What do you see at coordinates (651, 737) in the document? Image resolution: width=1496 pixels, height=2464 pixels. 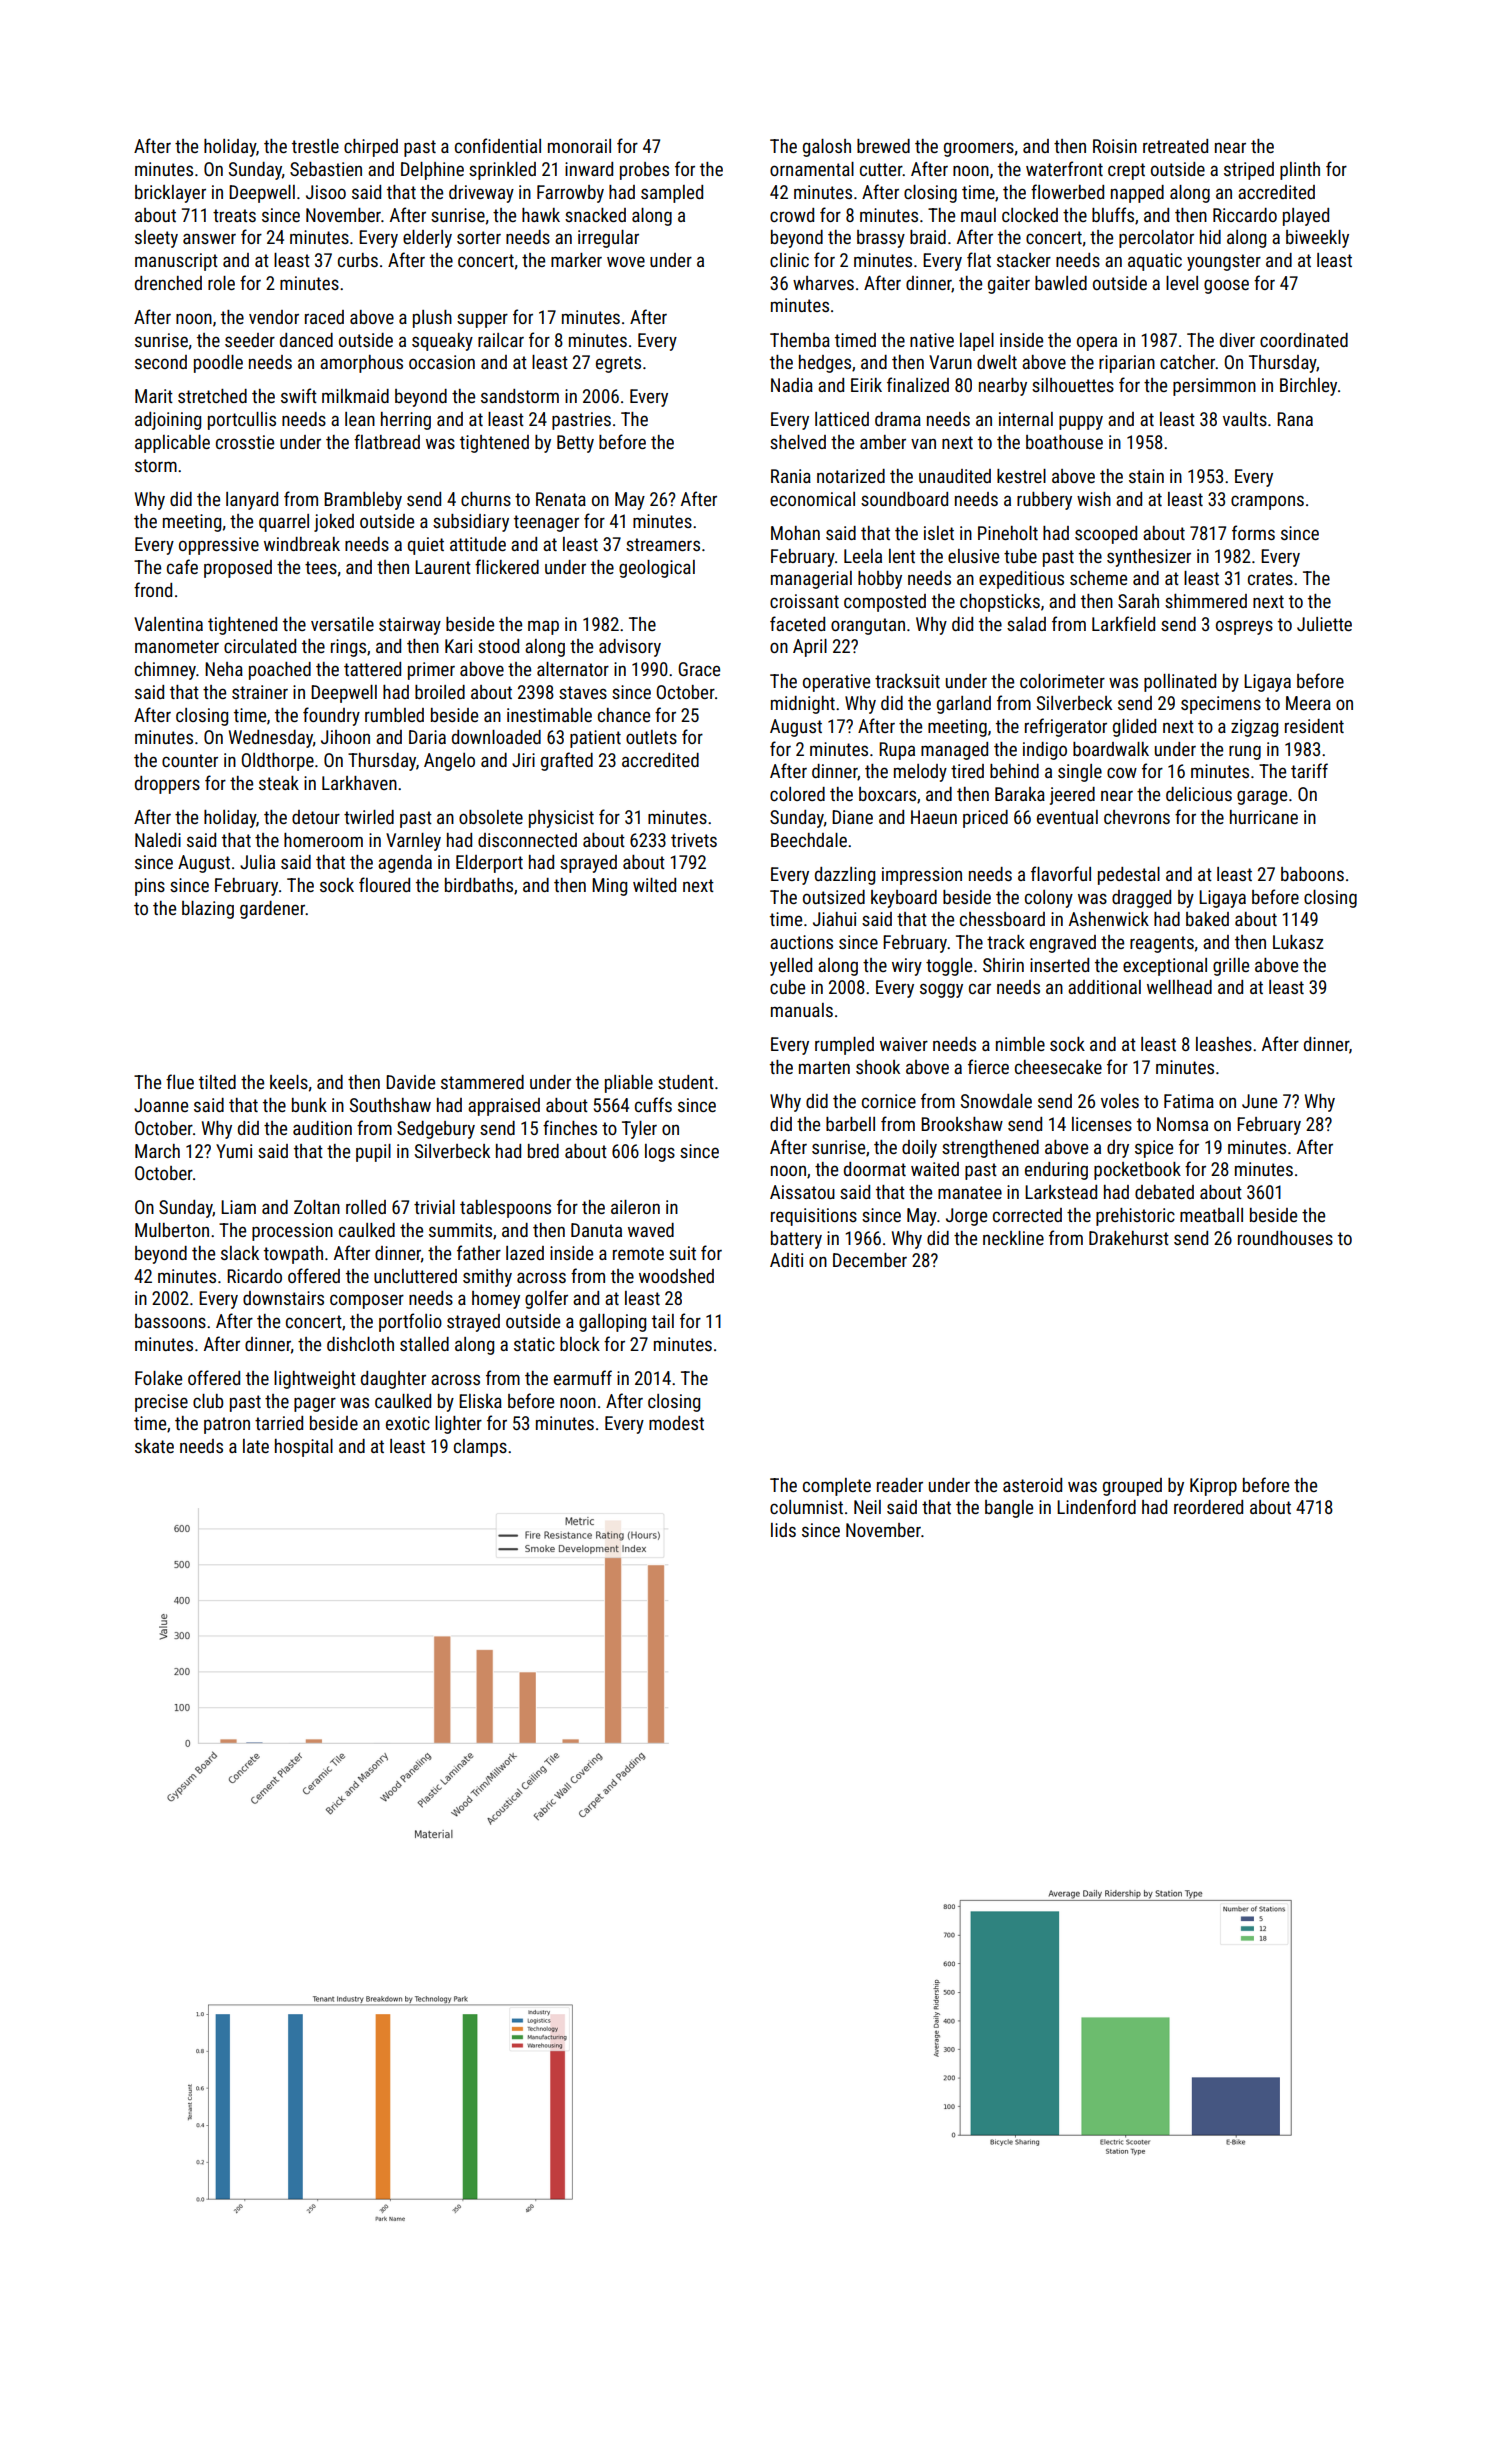 I see `outlets` at bounding box center [651, 737].
